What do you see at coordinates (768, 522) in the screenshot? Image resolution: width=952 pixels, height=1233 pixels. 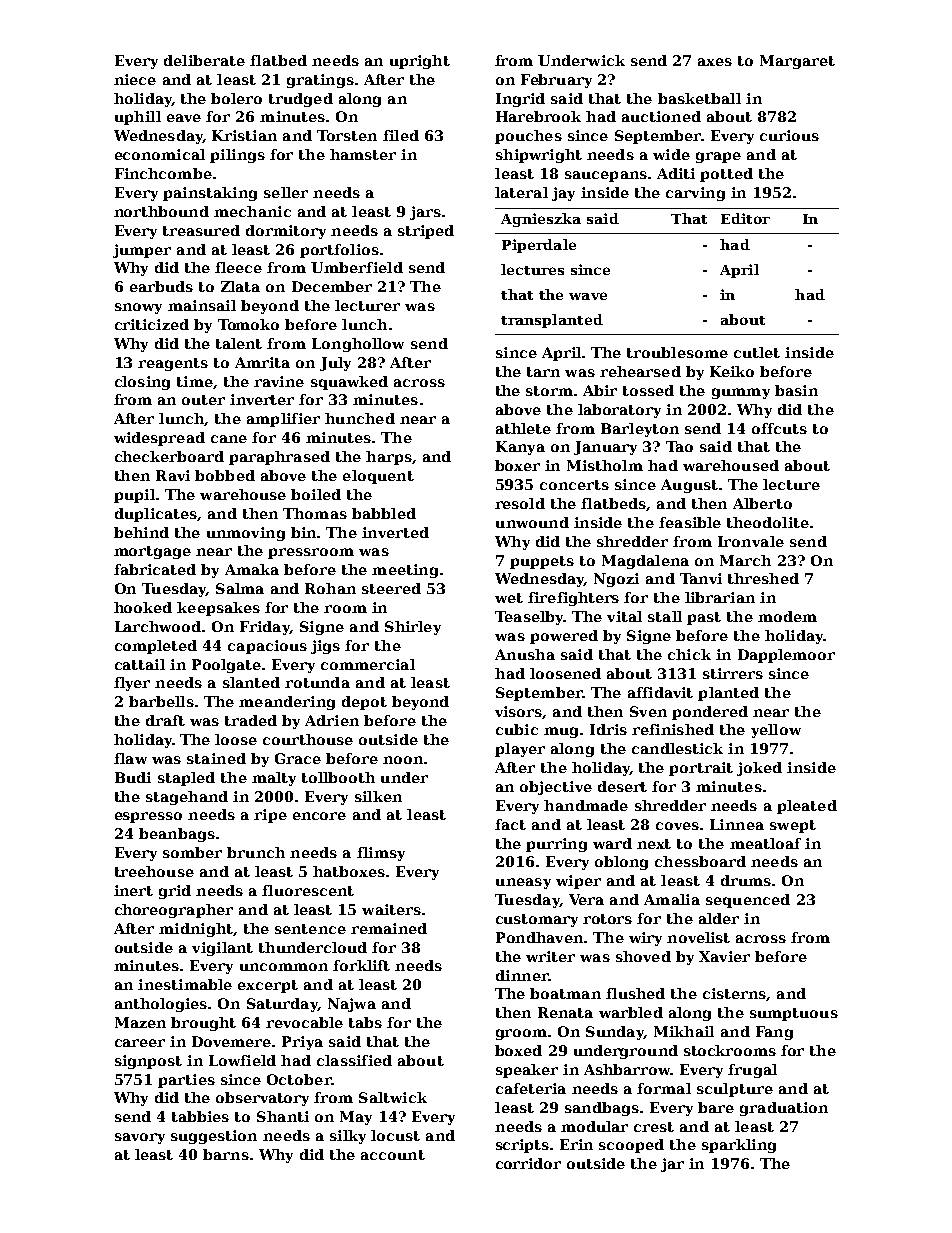 I see `theodolite` at bounding box center [768, 522].
